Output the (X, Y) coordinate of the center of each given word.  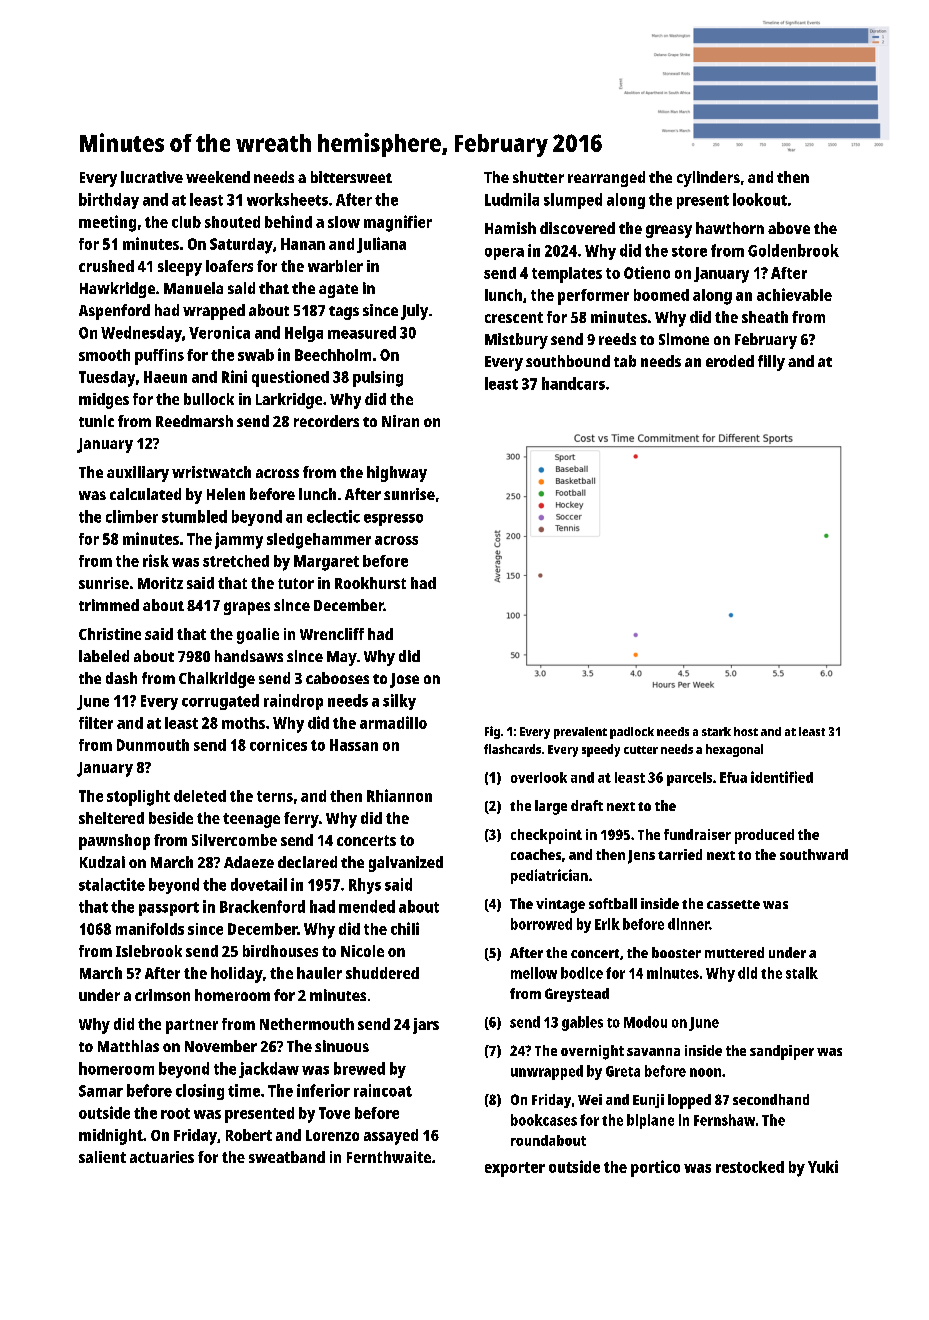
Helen (226, 494)
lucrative (152, 177)
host (746, 731)
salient (102, 1157)
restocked (750, 1167)
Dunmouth (153, 745)
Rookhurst (370, 583)
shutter (538, 177)
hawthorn (730, 228)
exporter (515, 1169)
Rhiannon (399, 795)
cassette (733, 904)
